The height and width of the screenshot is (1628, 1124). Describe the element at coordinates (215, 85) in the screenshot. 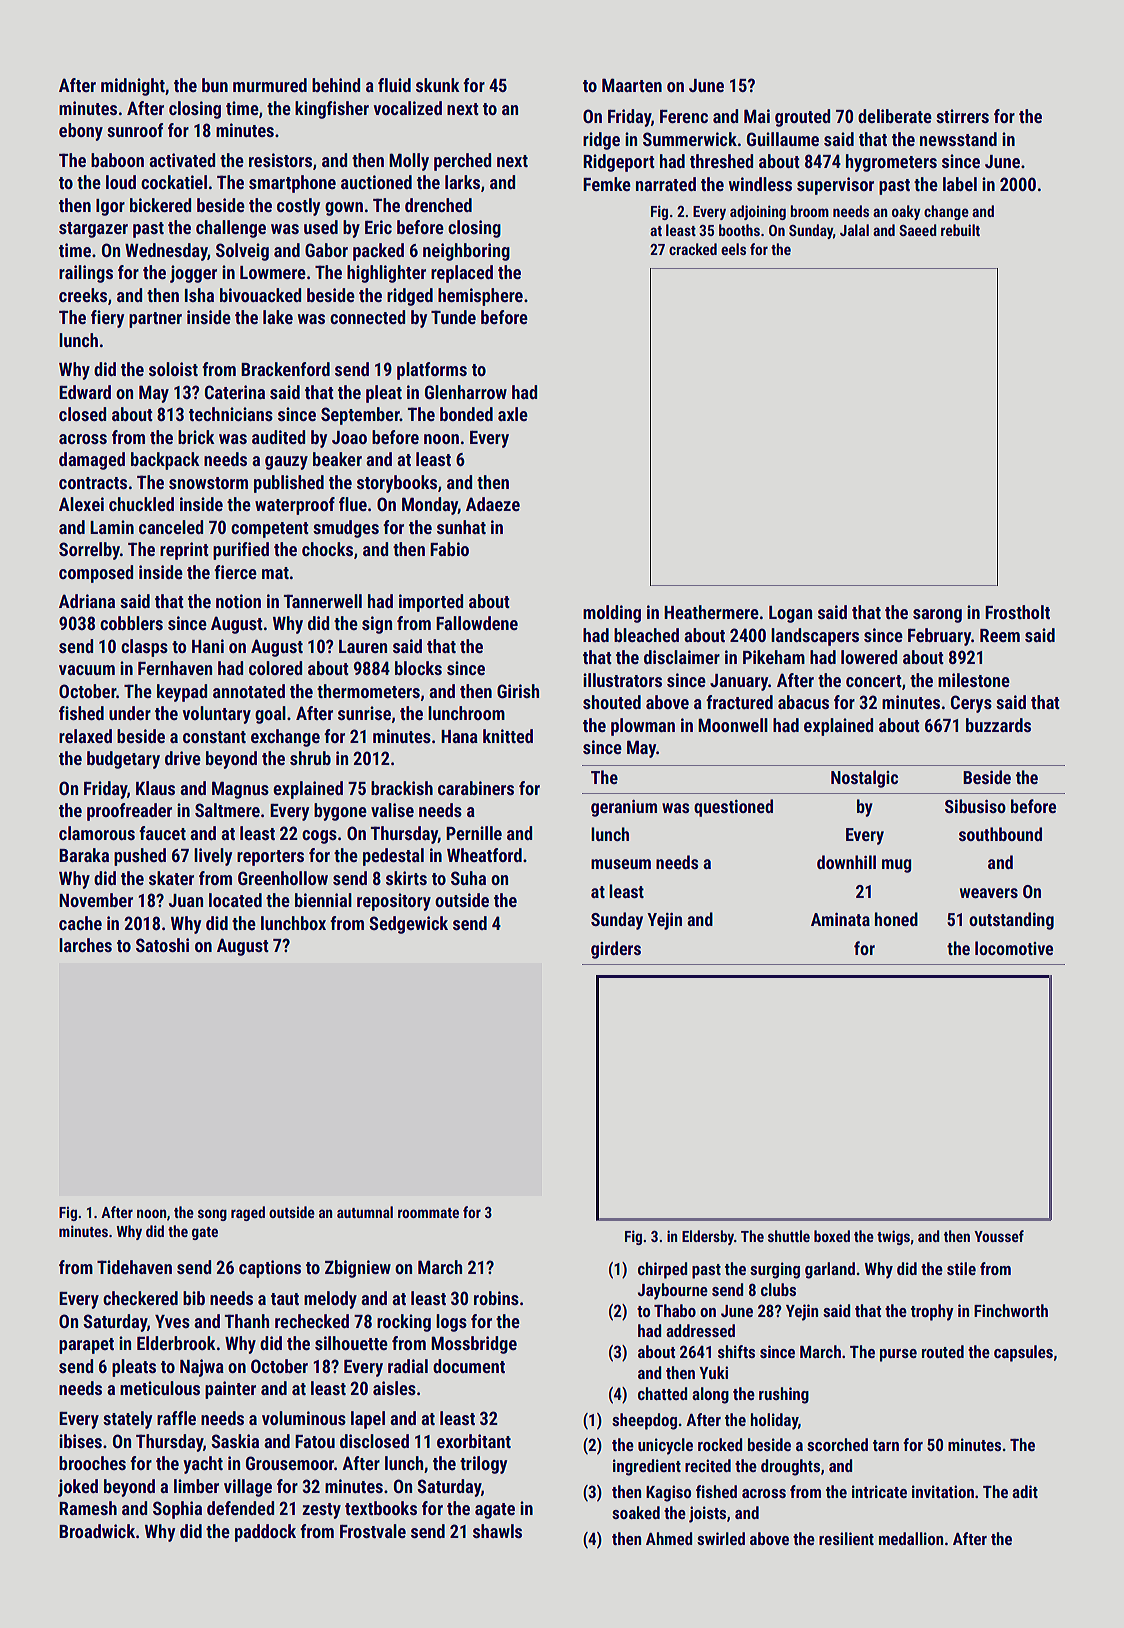

I see `bun` at that location.
